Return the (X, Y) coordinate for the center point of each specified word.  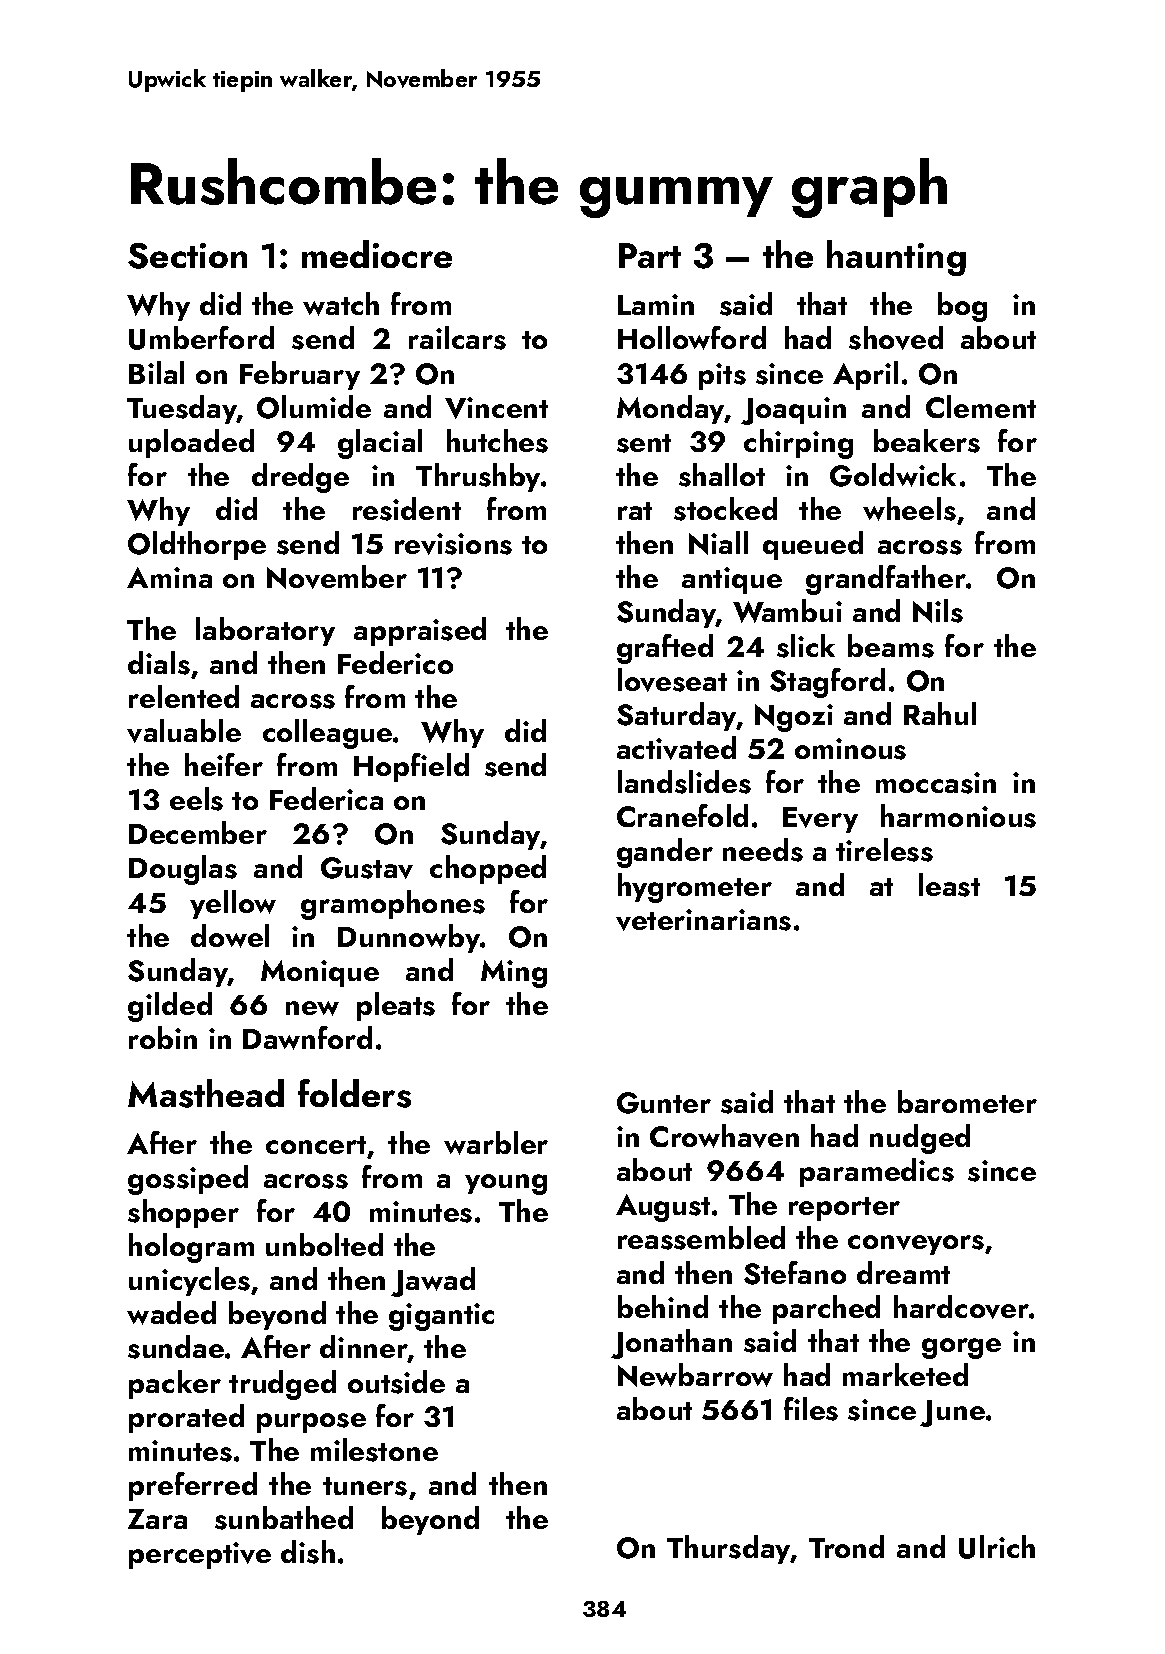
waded (171, 1313)
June (952, 1413)
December (198, 832)
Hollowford (692, 338)
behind (663, 1306)
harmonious (958, 816)
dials (159, 663)
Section (187, 256)
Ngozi (794, 718)
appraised (420, 631)
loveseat (672, 680)
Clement (981, 406)
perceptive (200, 1555)
